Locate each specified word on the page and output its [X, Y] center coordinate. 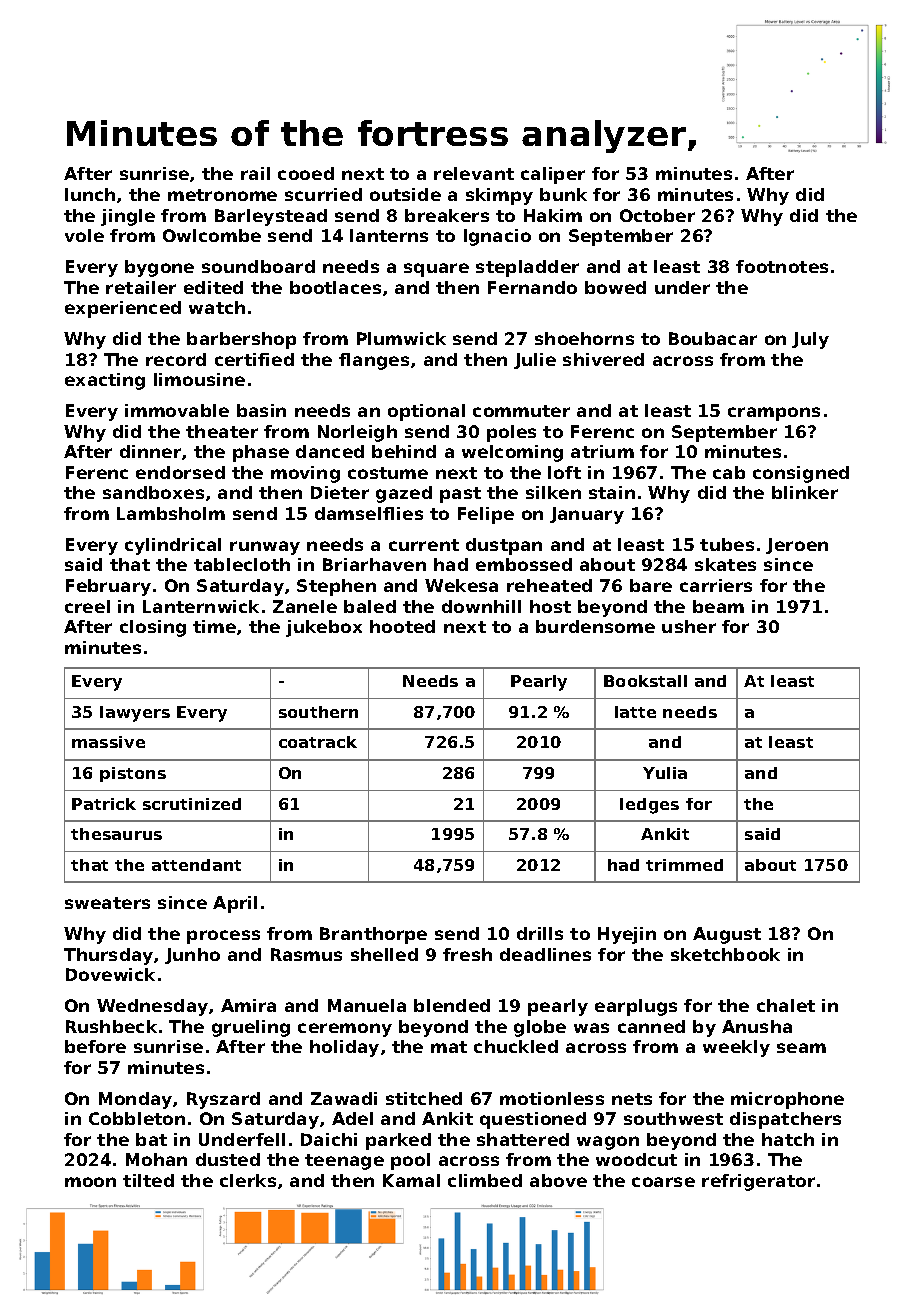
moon [90, 1182]
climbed [485, 1180]
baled [370, 606]
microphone [787, 1100]
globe [540, 1028]
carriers [716, 585]
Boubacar [713, 338]
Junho [192, 956]
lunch [90, 194]
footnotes [782, 266]
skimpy [499, 196]
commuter [521, 411]
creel [87, 606]
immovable [177, 410]
